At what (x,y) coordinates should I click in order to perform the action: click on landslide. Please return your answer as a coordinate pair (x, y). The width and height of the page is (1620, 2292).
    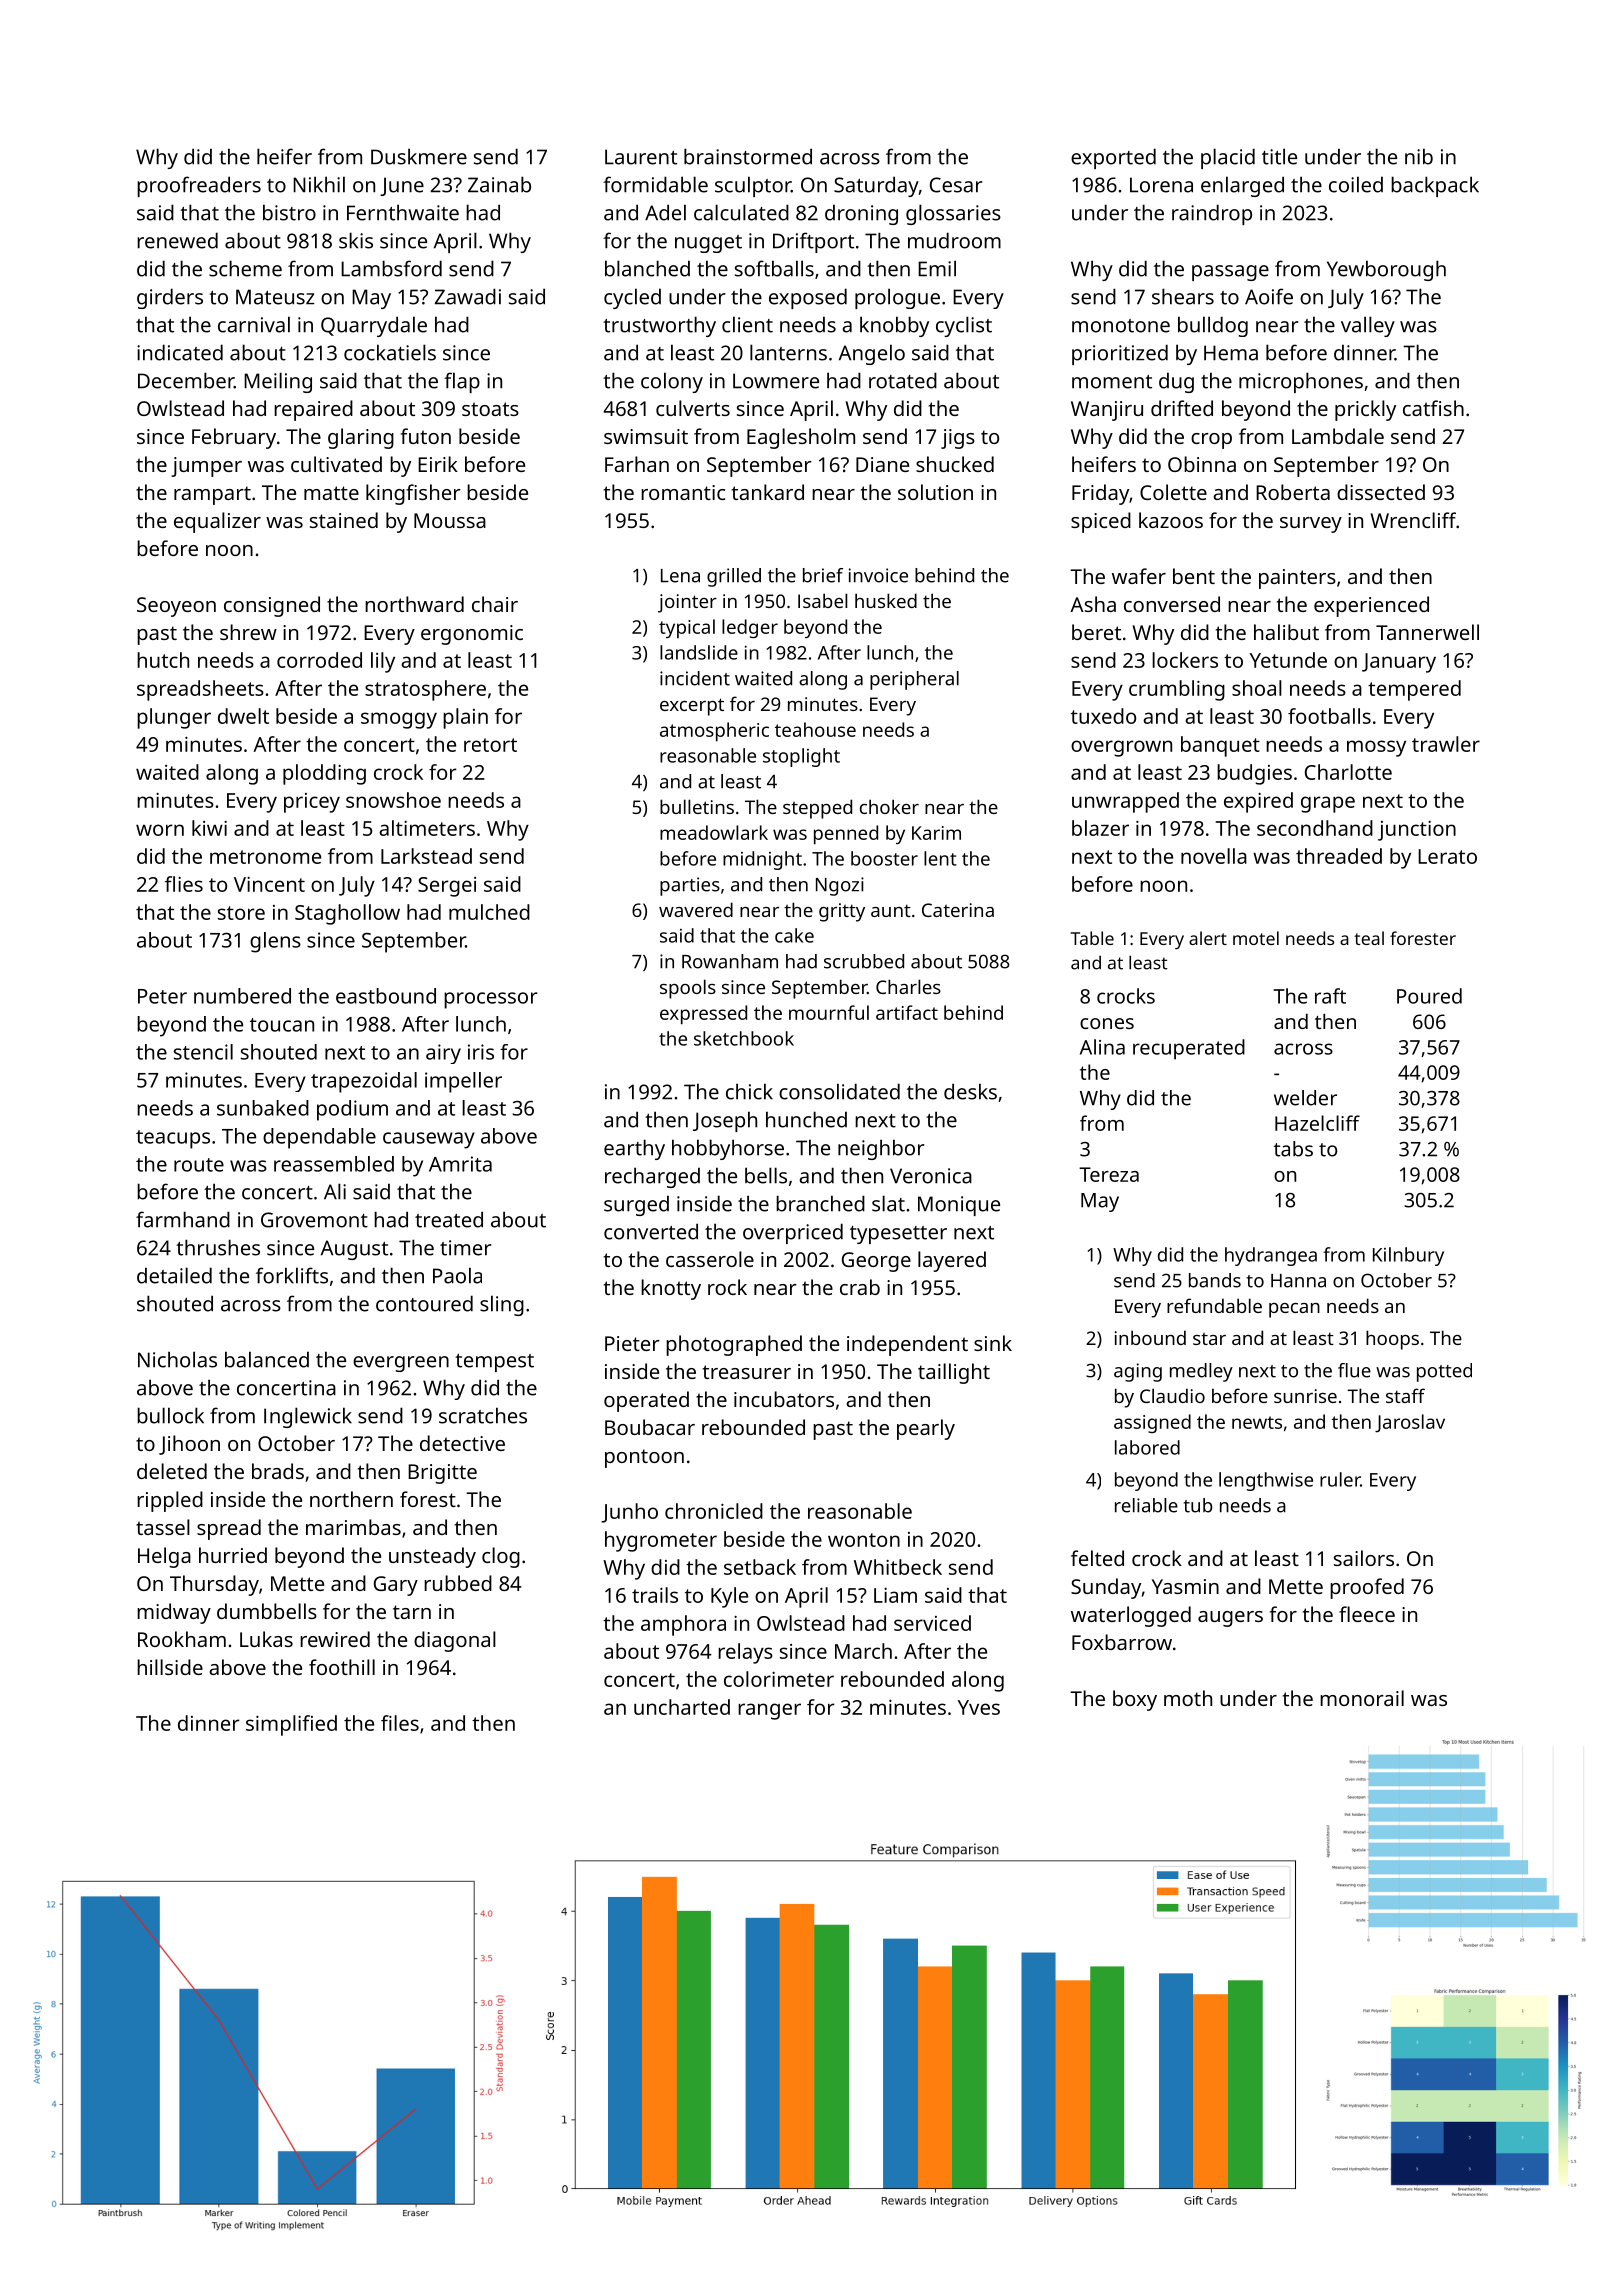
    Looking at the image, I should click on (699, 652).
